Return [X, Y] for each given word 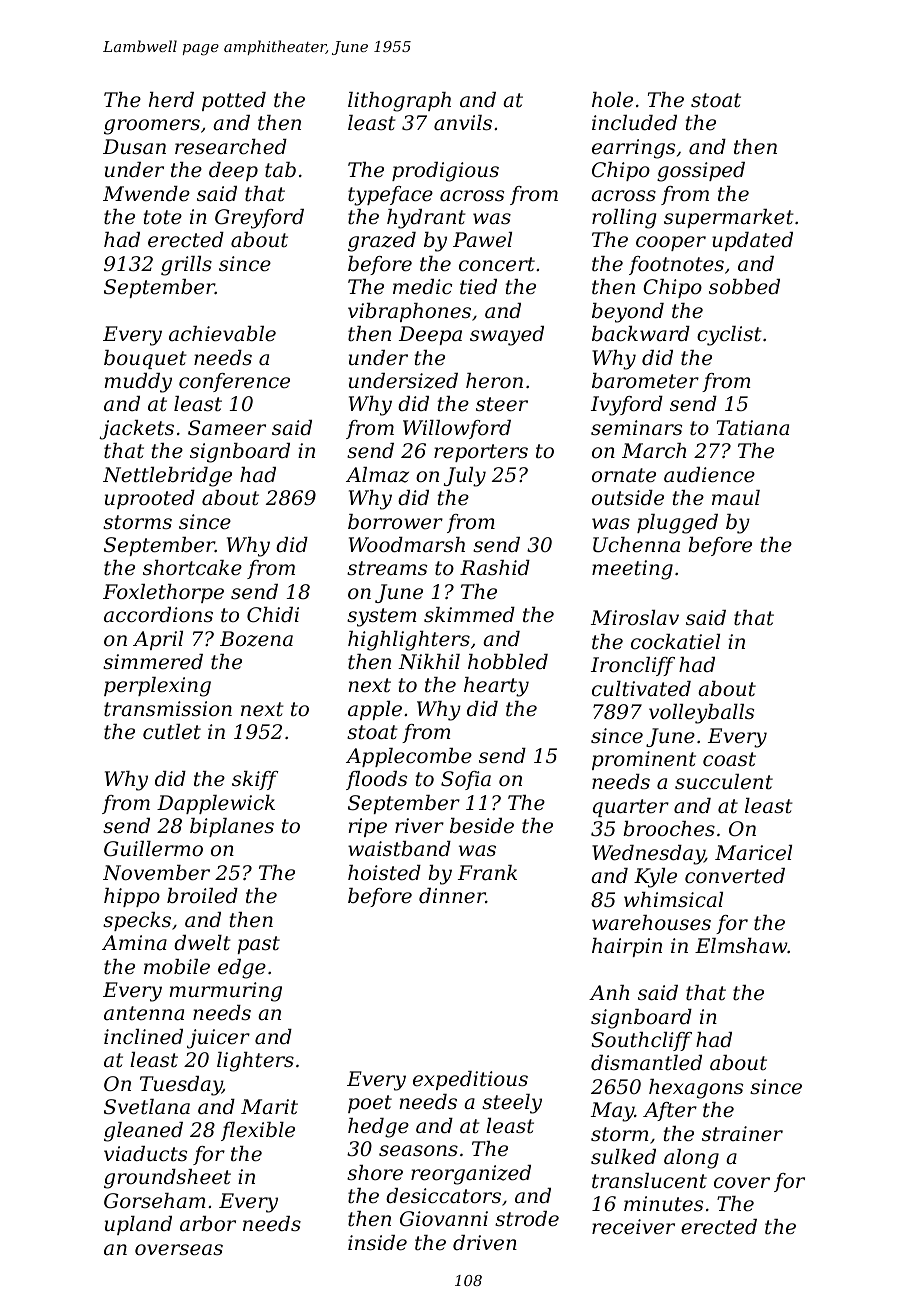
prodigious [445, 172]
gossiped [701, 172]
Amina [134, 942]
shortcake [192, 568]
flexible [258, 1131]
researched [231, 147]
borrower [395, 521]
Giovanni [444, 1219]
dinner [452, 896]
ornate [624, 475]
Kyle [655, 878]
